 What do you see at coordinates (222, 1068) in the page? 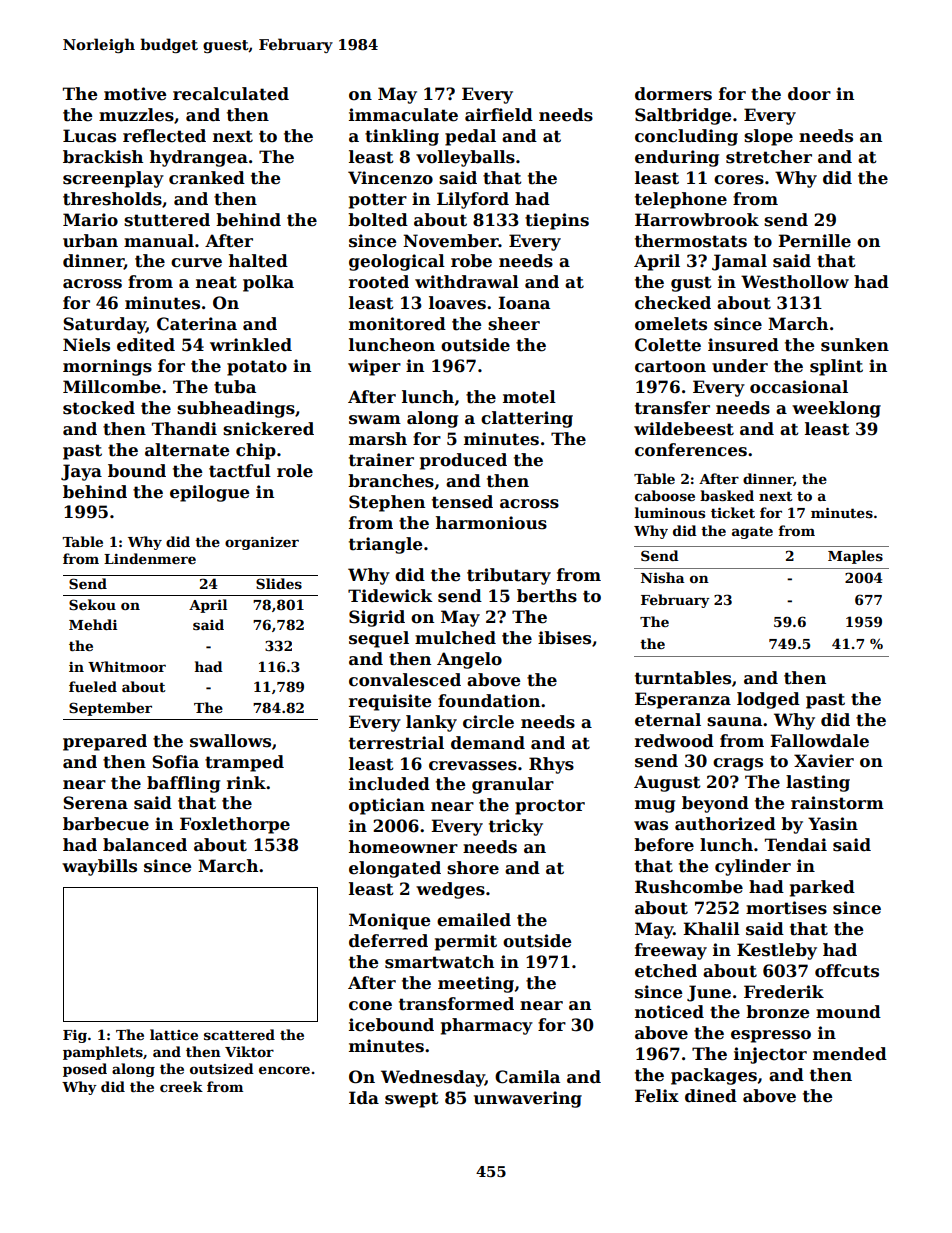
I see `outsized` at bounding box center [222, 1068].
